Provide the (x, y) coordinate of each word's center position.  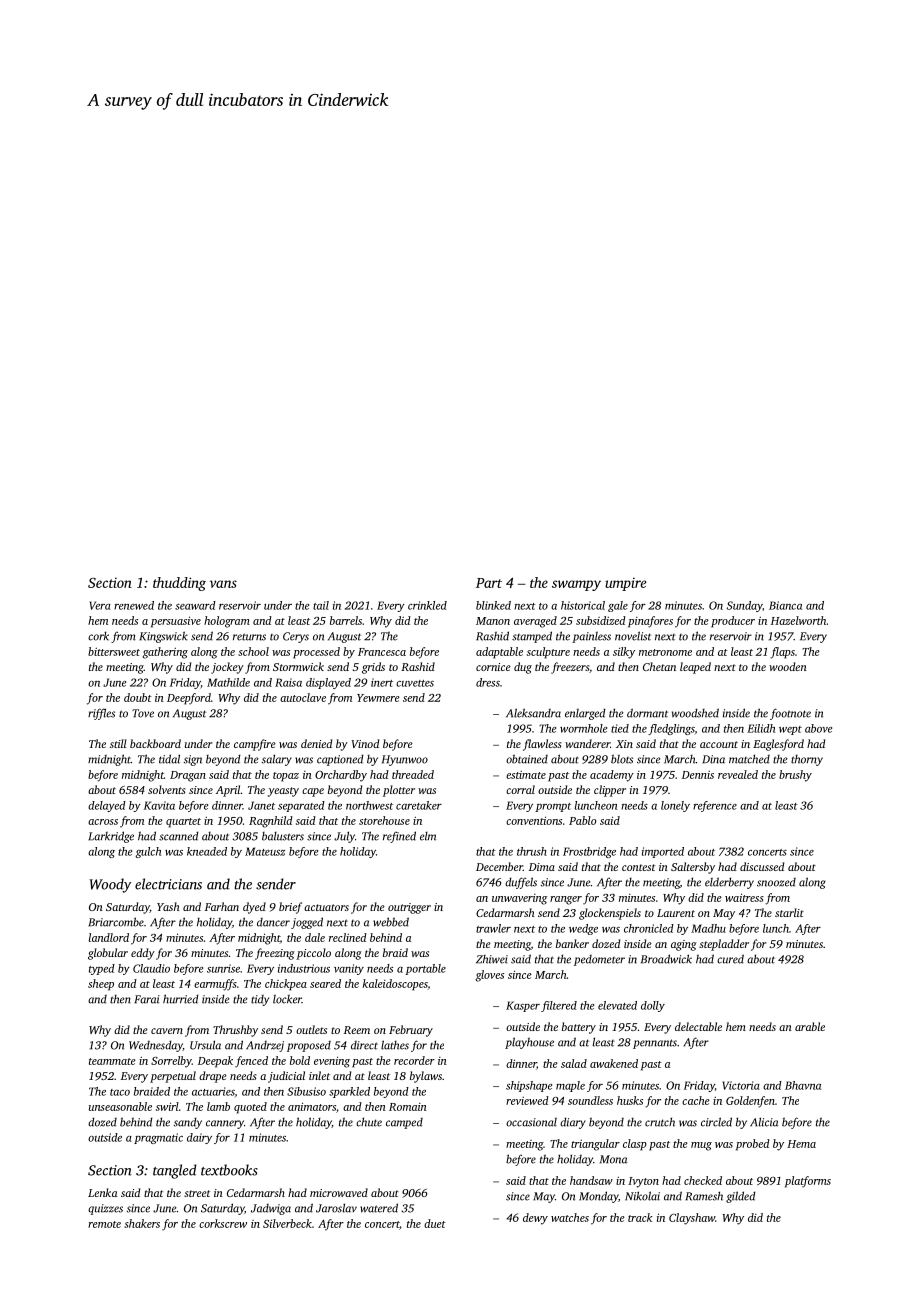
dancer (273, 922)
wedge (583, 929)
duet (435, 1223)
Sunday (744, 606)
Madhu (708, 928)
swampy (576, 585)
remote (104, 1224)
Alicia (764, 1122)
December (499, 866)
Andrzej (265, 1046)
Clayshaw (692, 1219)
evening (332, 1062)
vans (223, 584)
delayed (107, 806)
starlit (789, 912)
